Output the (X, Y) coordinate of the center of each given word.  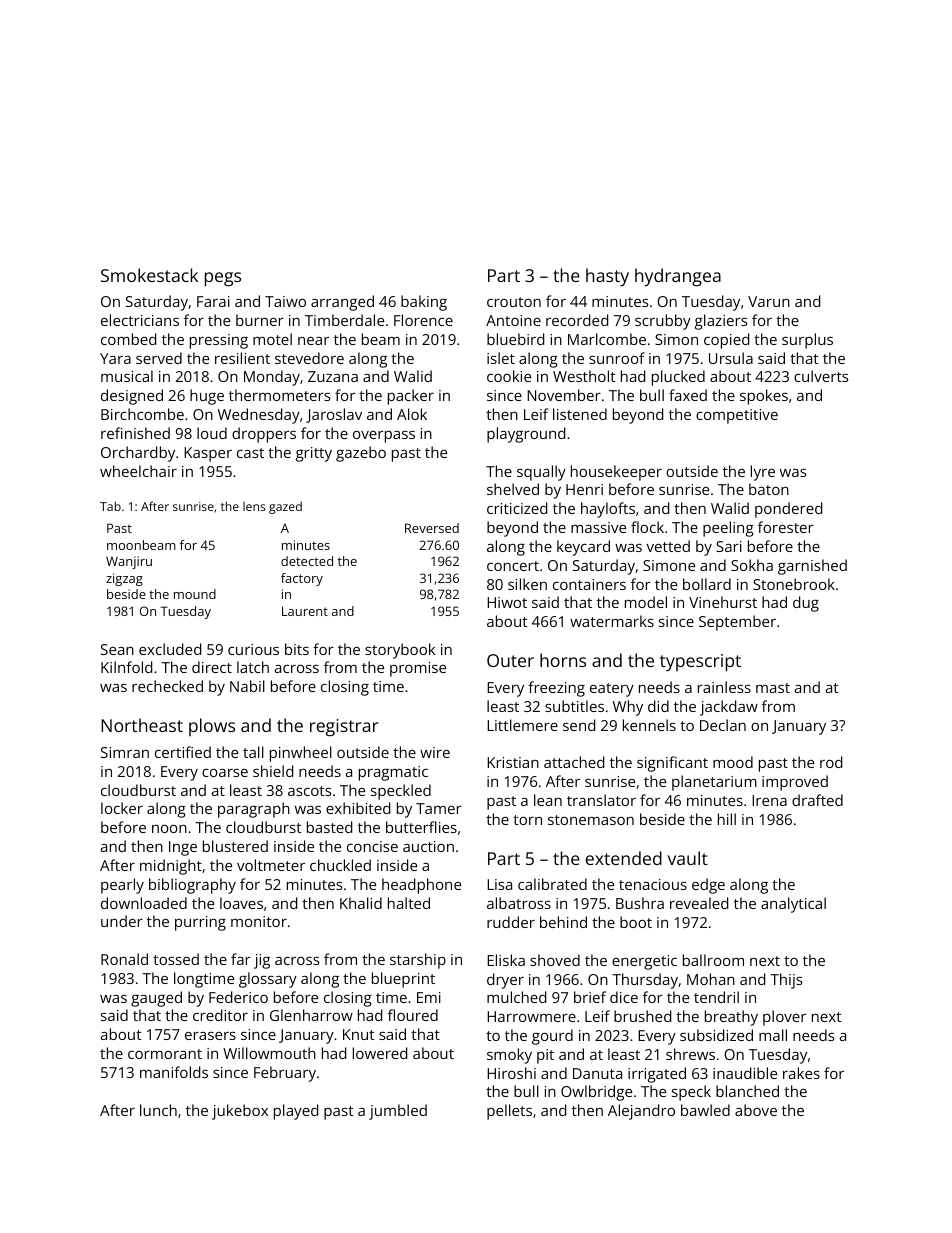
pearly (122, 886)
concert (513, 566)
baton (769, 489)
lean (548, 800)
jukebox (240, 1112)
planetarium (714, 783)
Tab (110, 506)
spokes (764, 397)
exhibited (358, 808)
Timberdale (344, 320)
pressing (219, 341)
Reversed (432, 528)
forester (786, 527)
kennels (649, 725)
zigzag (124, 579)
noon (169, 829)
